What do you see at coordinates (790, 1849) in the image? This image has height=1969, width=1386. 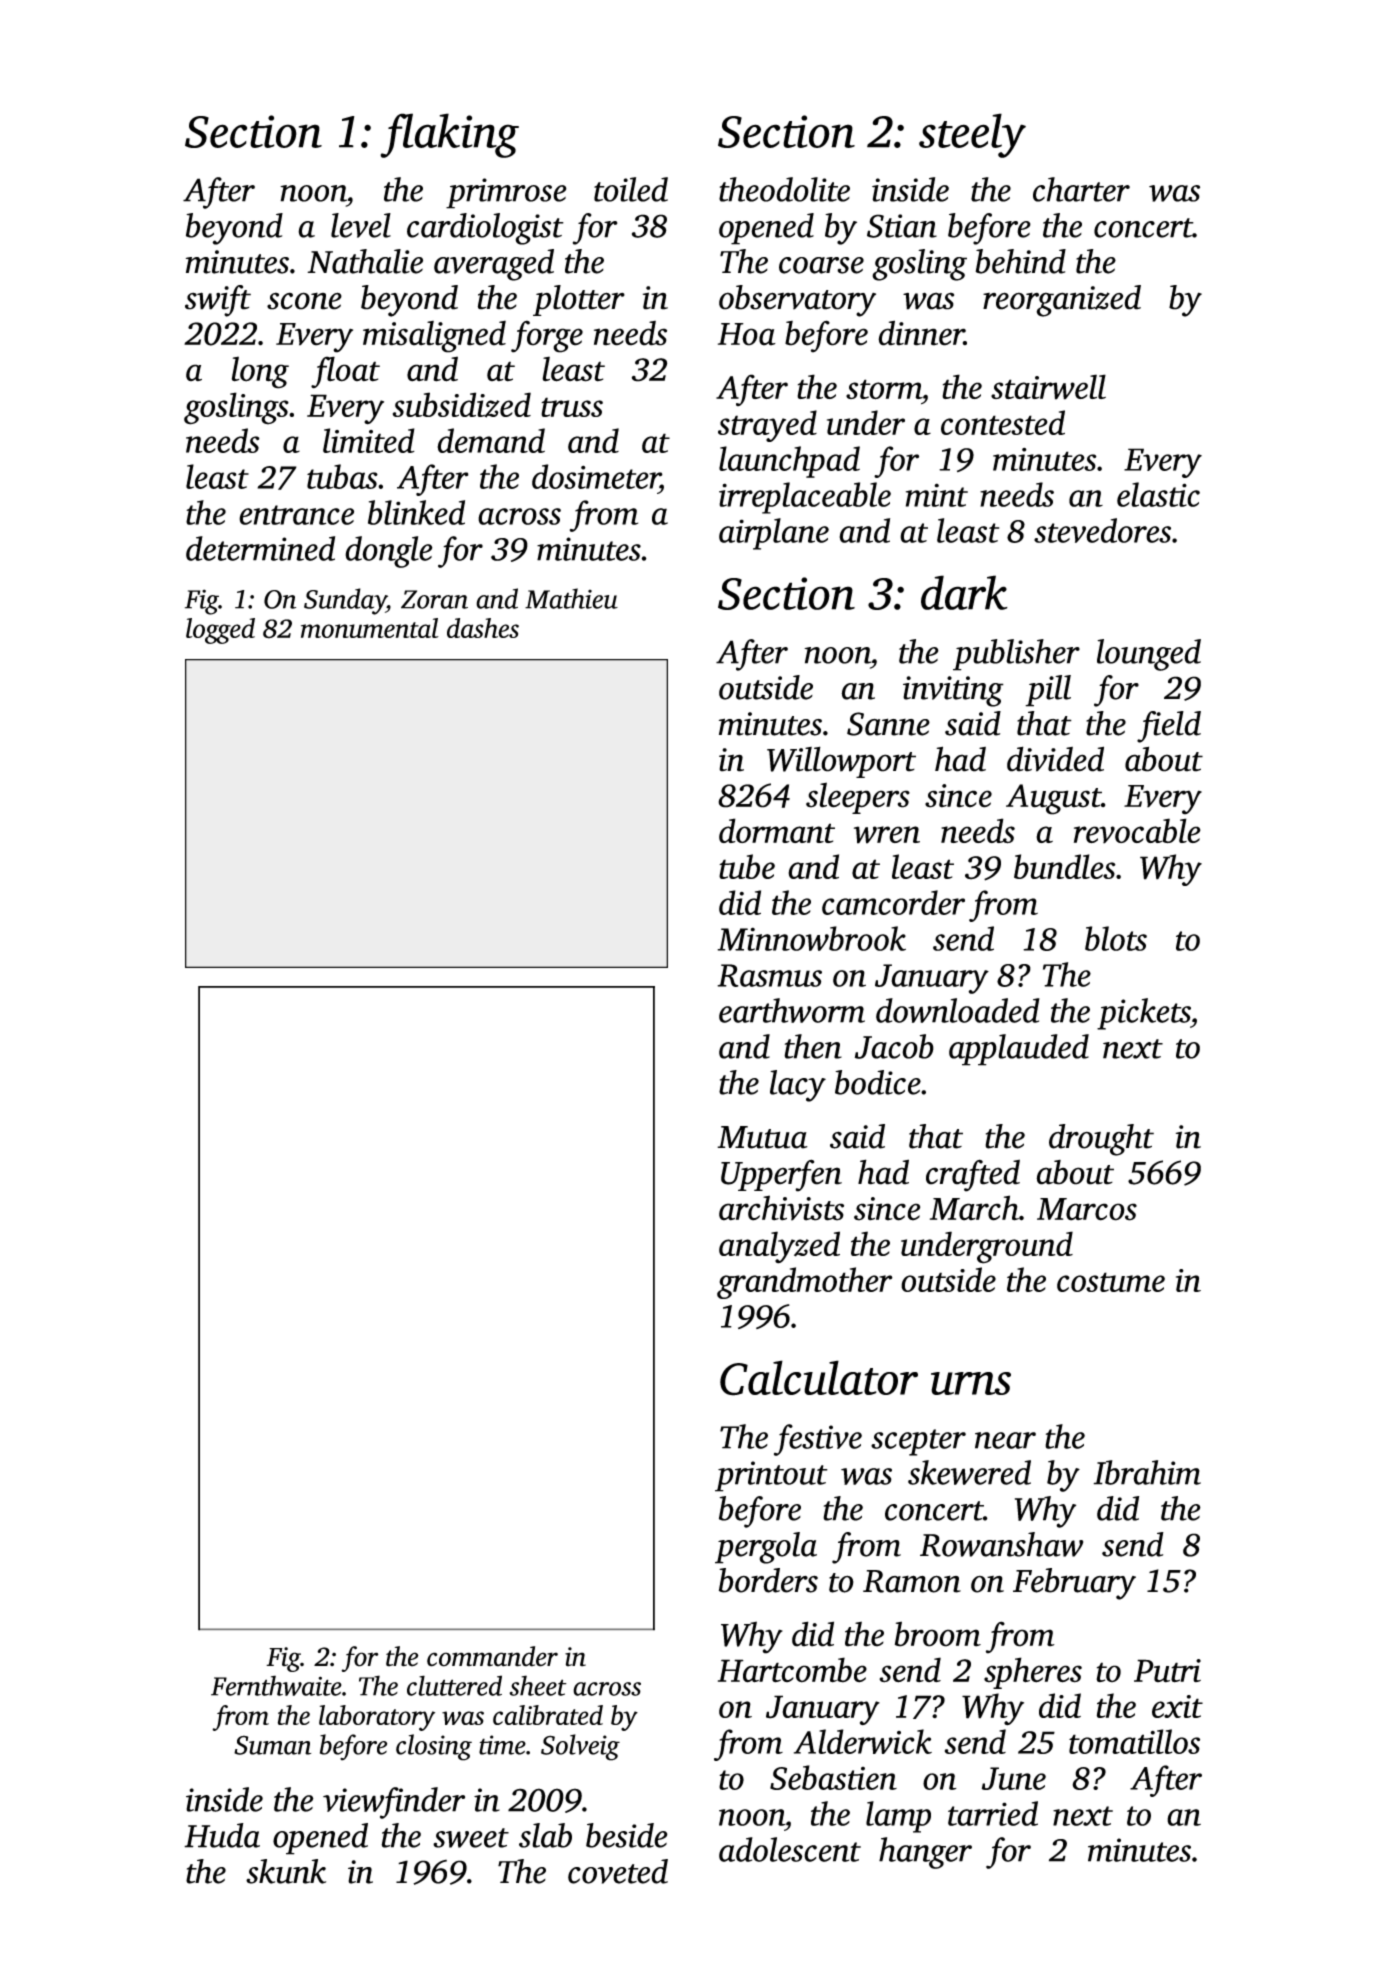 I see `adolescent` at bounding box center [790, 1849].
